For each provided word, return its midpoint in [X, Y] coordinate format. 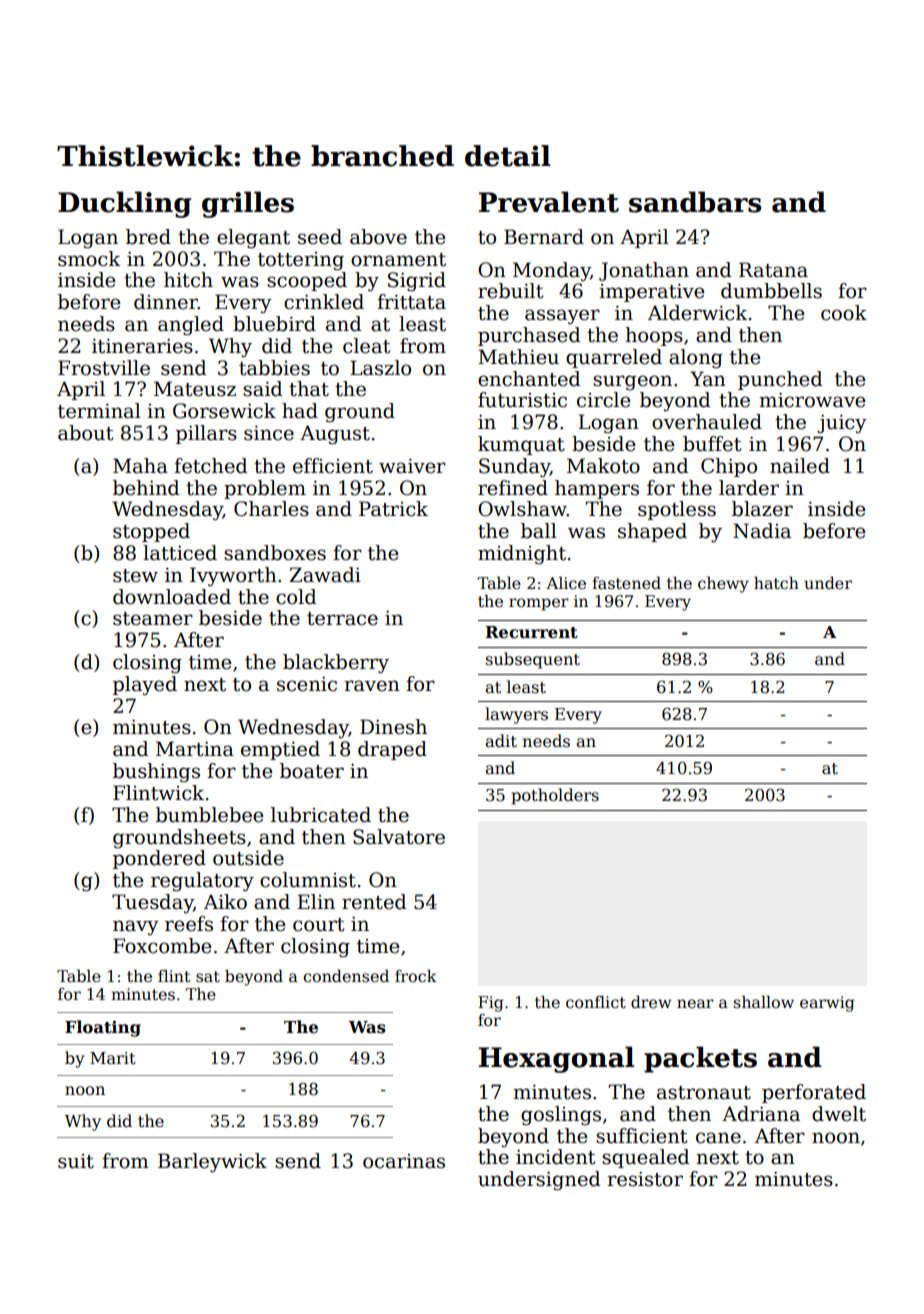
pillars [206, 434]
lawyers [516, 715]
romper [539, 604]
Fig [490, 1004]
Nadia [762, 531]
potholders [555, 796]
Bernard [544, 237]
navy [136, 928]
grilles [248, 204]
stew [135, 576]
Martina [195, 749]
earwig [827, 1004]
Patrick [393, 509]
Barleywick [212, 1163]
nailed [800, 466]
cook [844, 313]
